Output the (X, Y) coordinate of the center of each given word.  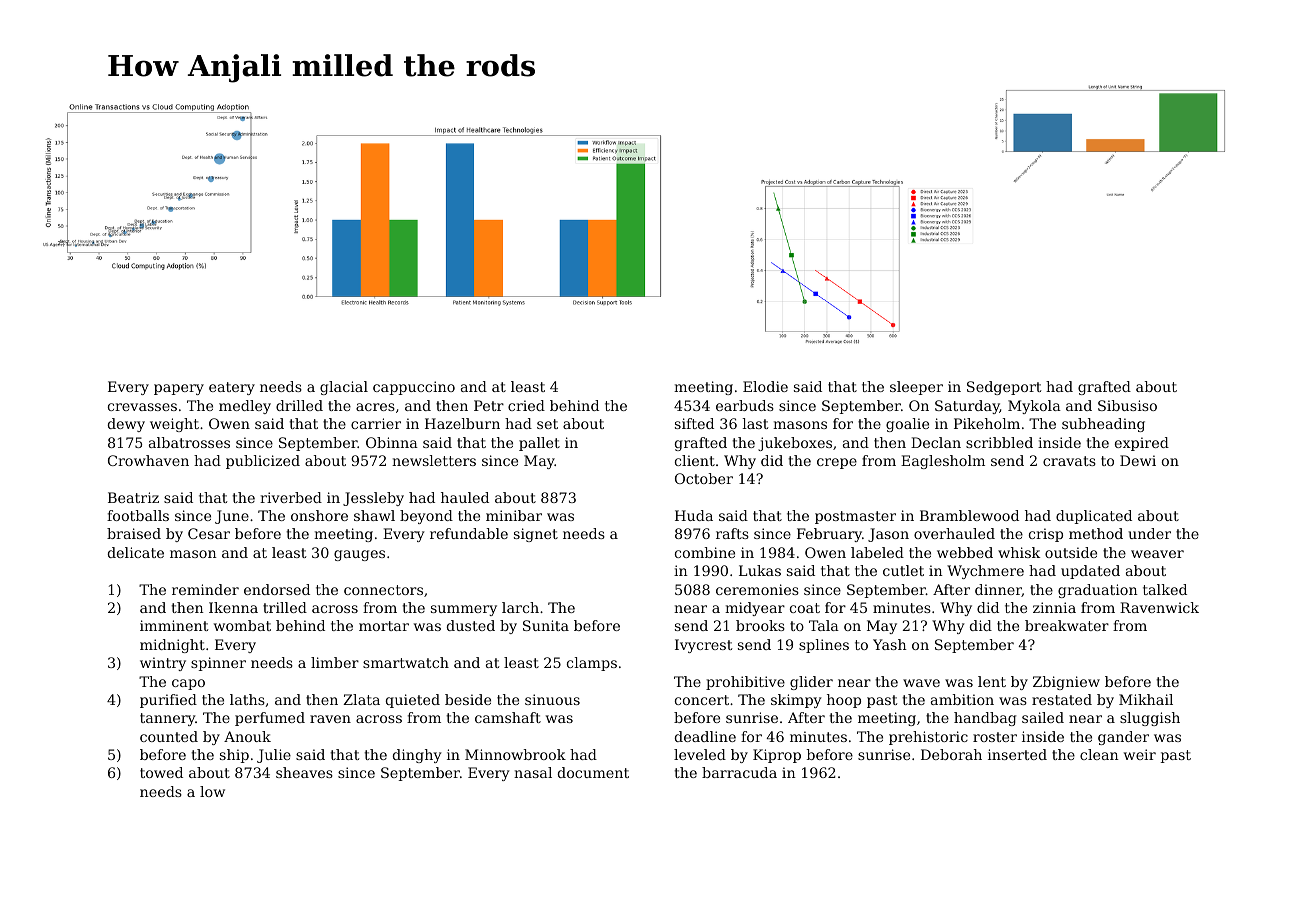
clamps (592, 664)
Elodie (765, 386)
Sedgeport (1004, 388)
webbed (965, 552)
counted (169, 736)
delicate (136, 552)
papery (179, 389)
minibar (514, 515)
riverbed (291, 497)
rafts (732, 533)
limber (335, 662)
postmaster (855, 517)
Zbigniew (1066, 683)
